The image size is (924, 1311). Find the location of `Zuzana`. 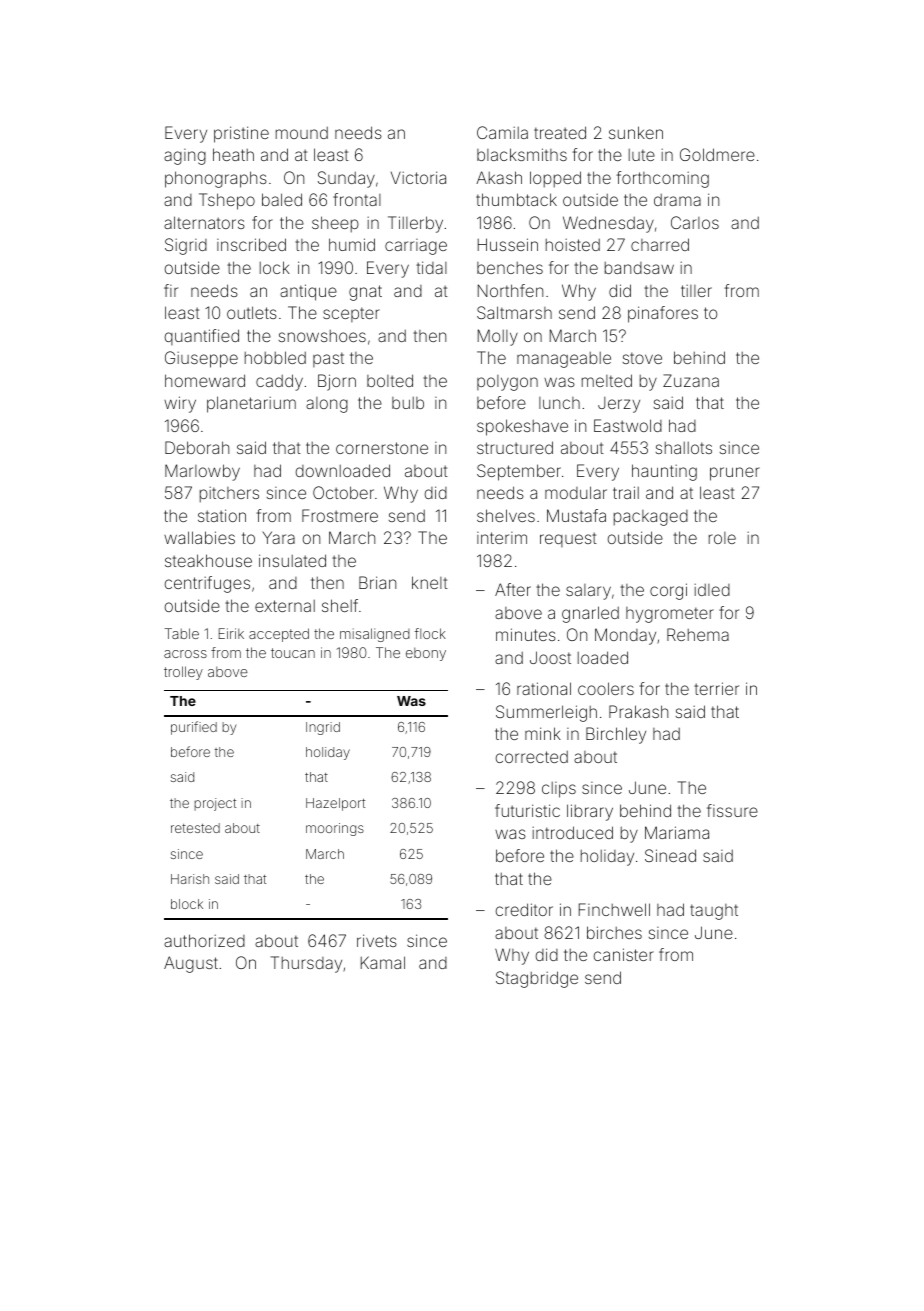

Zuzana is located at coordinates (691, 380).
